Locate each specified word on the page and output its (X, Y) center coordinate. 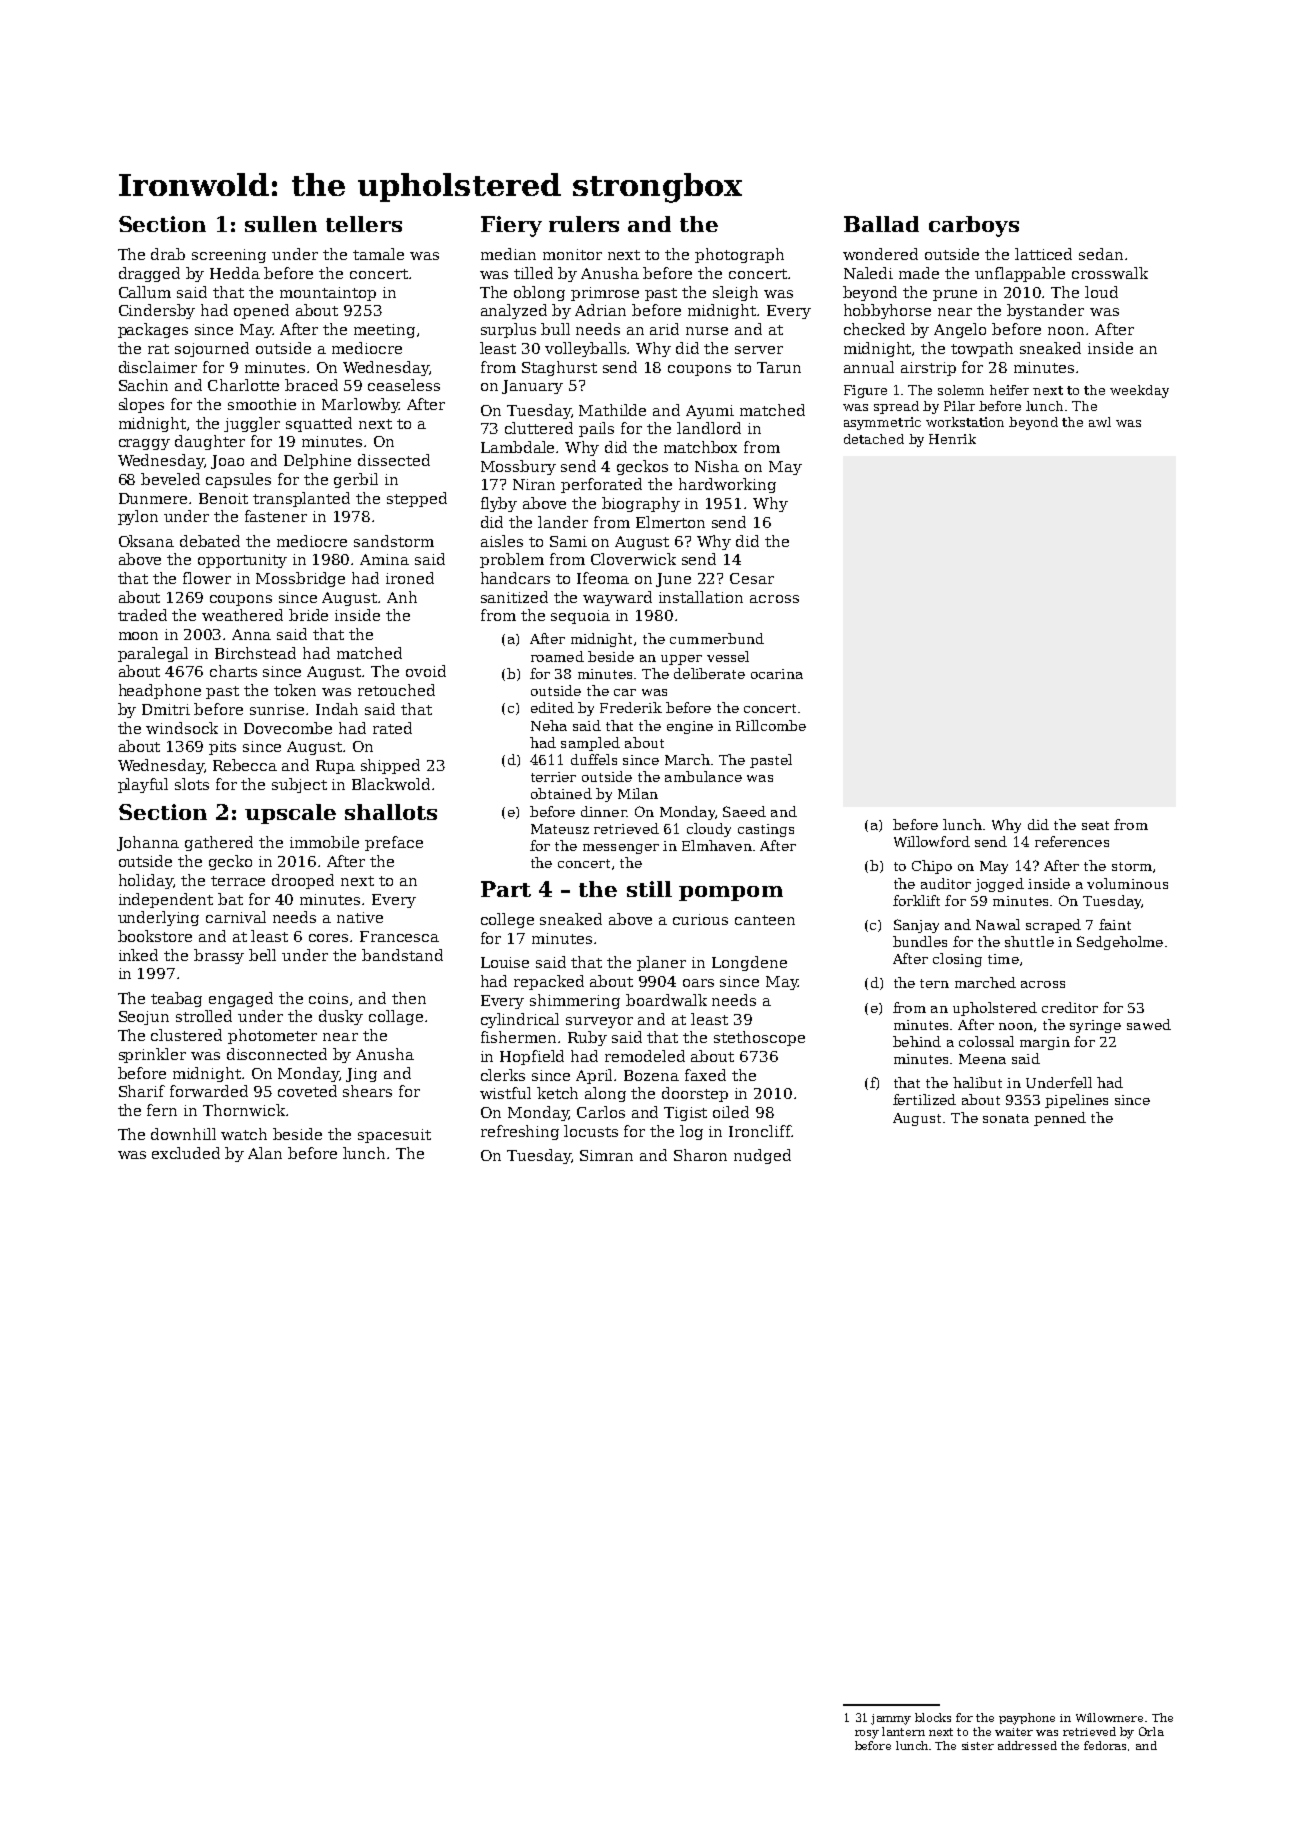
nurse (707, 331)
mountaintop (328, 294)
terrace (238, 881)
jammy (891, 1719)
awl (1100, 422)
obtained (561, 793)
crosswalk (1110, 273)
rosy (867, 1734)
